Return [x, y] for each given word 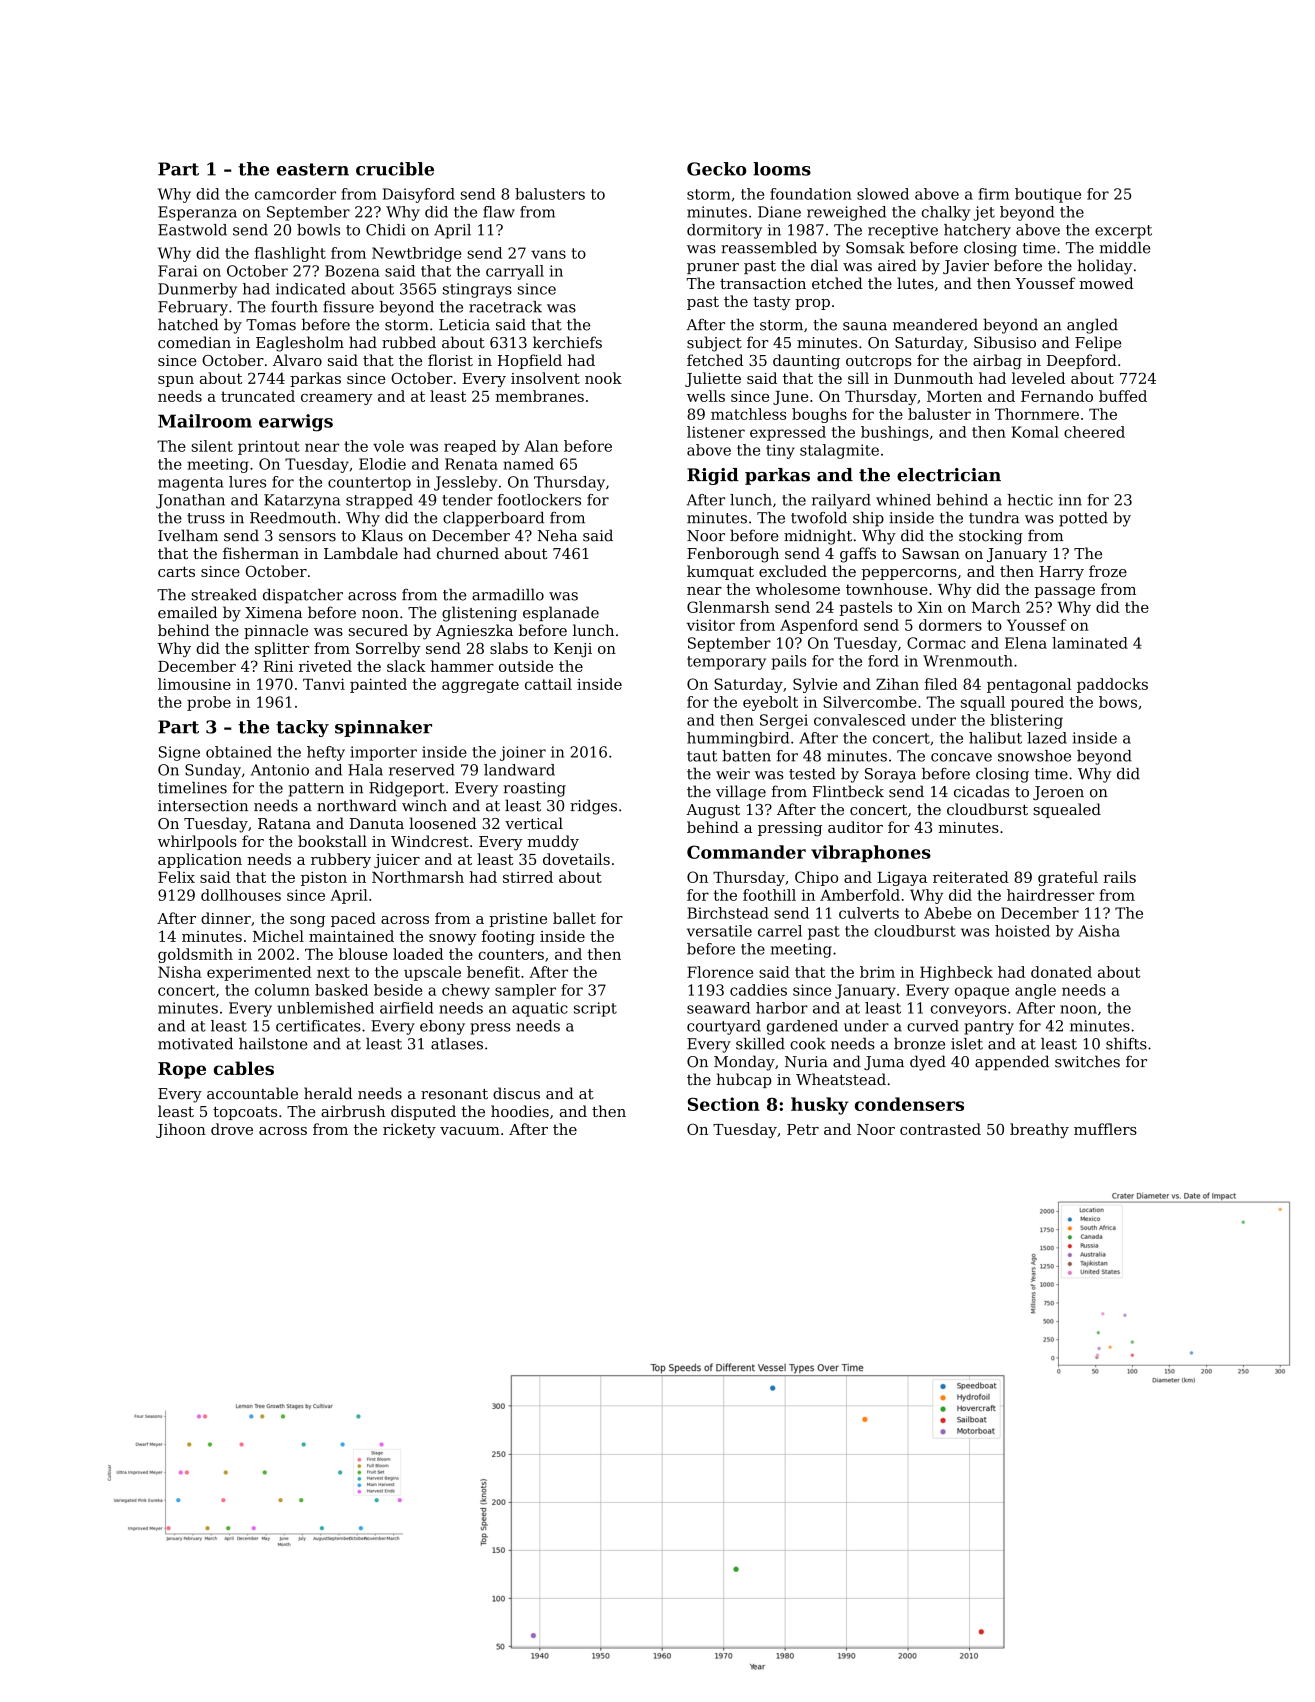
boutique [1048, 195]
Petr [803, 1129]
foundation [811, 194]
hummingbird [738, 739]
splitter [282, 649]
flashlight [290, 254]
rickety [409, 1130]
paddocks [1112, 685]
